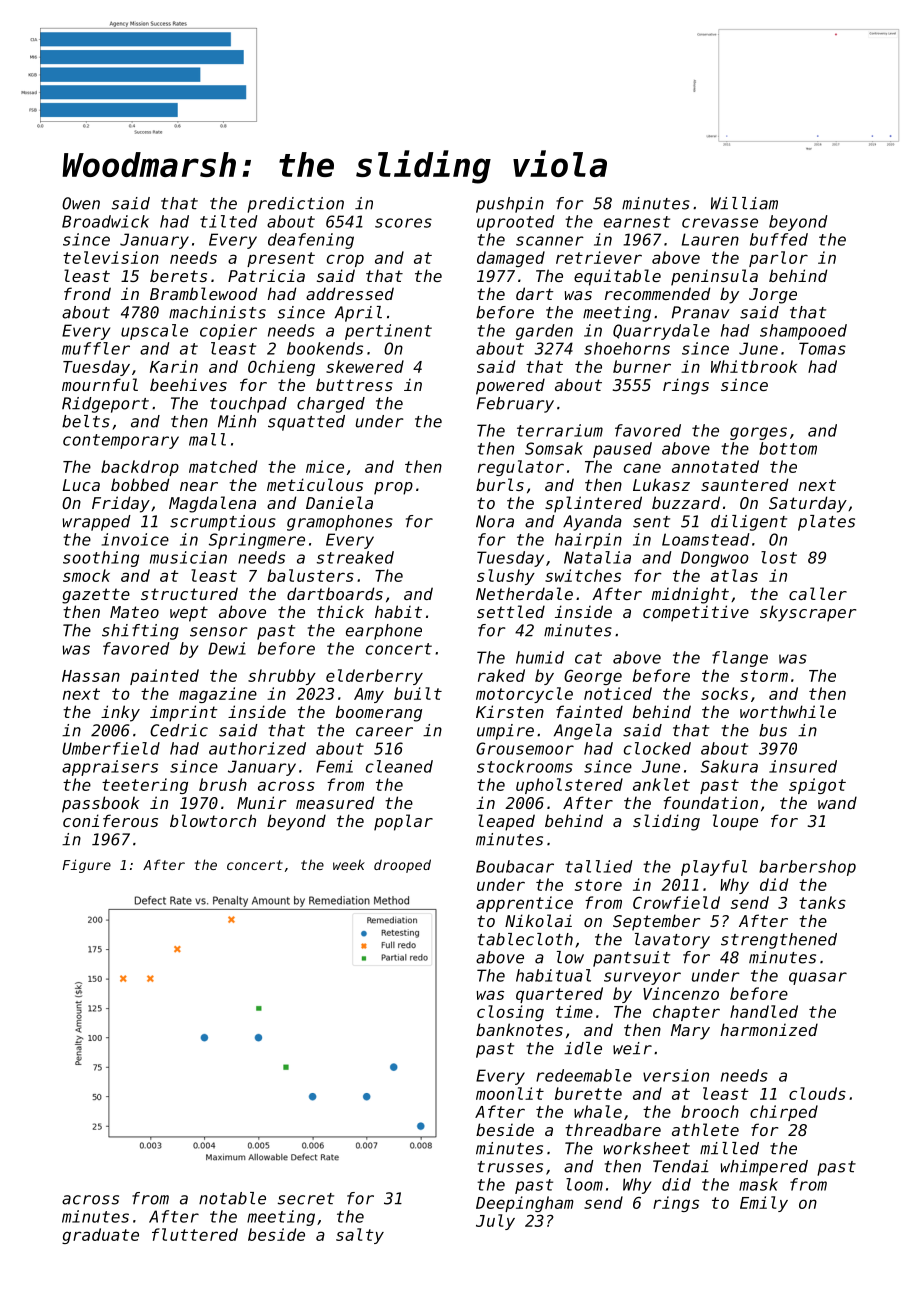 This page has height=1314, width=924. I want to click on Luca, so click(81, 485).
